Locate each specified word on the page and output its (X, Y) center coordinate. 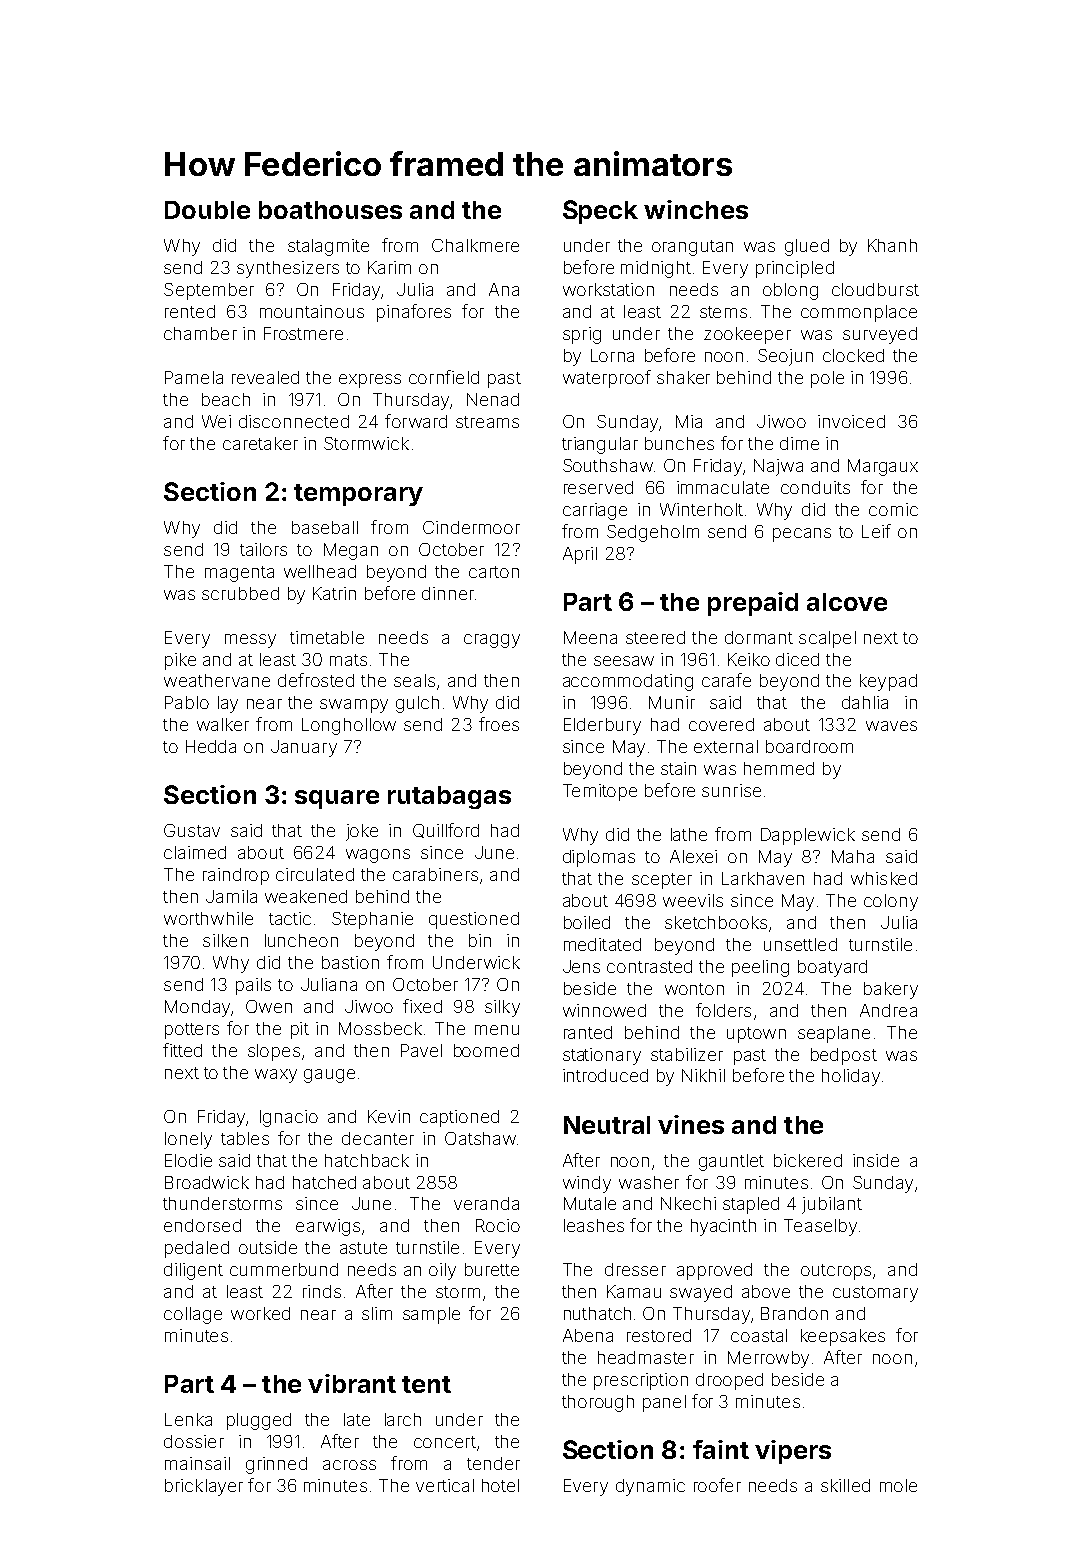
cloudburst (875, 289)
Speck (600, 212)
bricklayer (204, 1487)
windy (587, 1184)
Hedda (211, 746)
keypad (888, 682)
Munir (672, 702)
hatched (324, 1182)
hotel (500, 1485)
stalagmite (328, 247)
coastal (759, 1335)
